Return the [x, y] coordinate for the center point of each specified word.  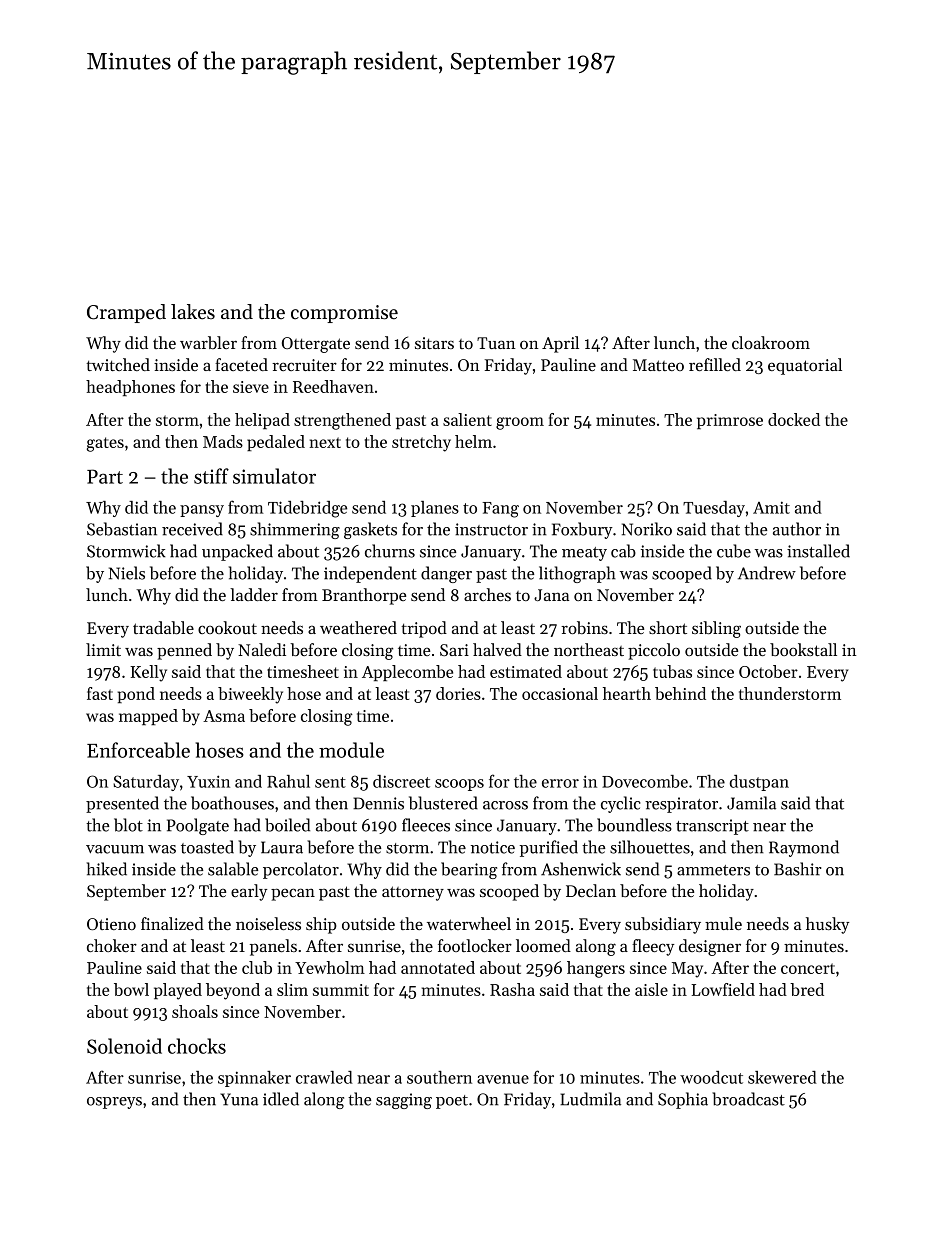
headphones [130, 388]
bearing [469, 870]
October [768, 671]
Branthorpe [364, 596]
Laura [282, 847]
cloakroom [771, 342]
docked [794, 419]
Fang [500, 510]
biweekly [250, 695]
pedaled [276, 443]
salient [467, 419]
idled [281, 1099]
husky [827, 925]
